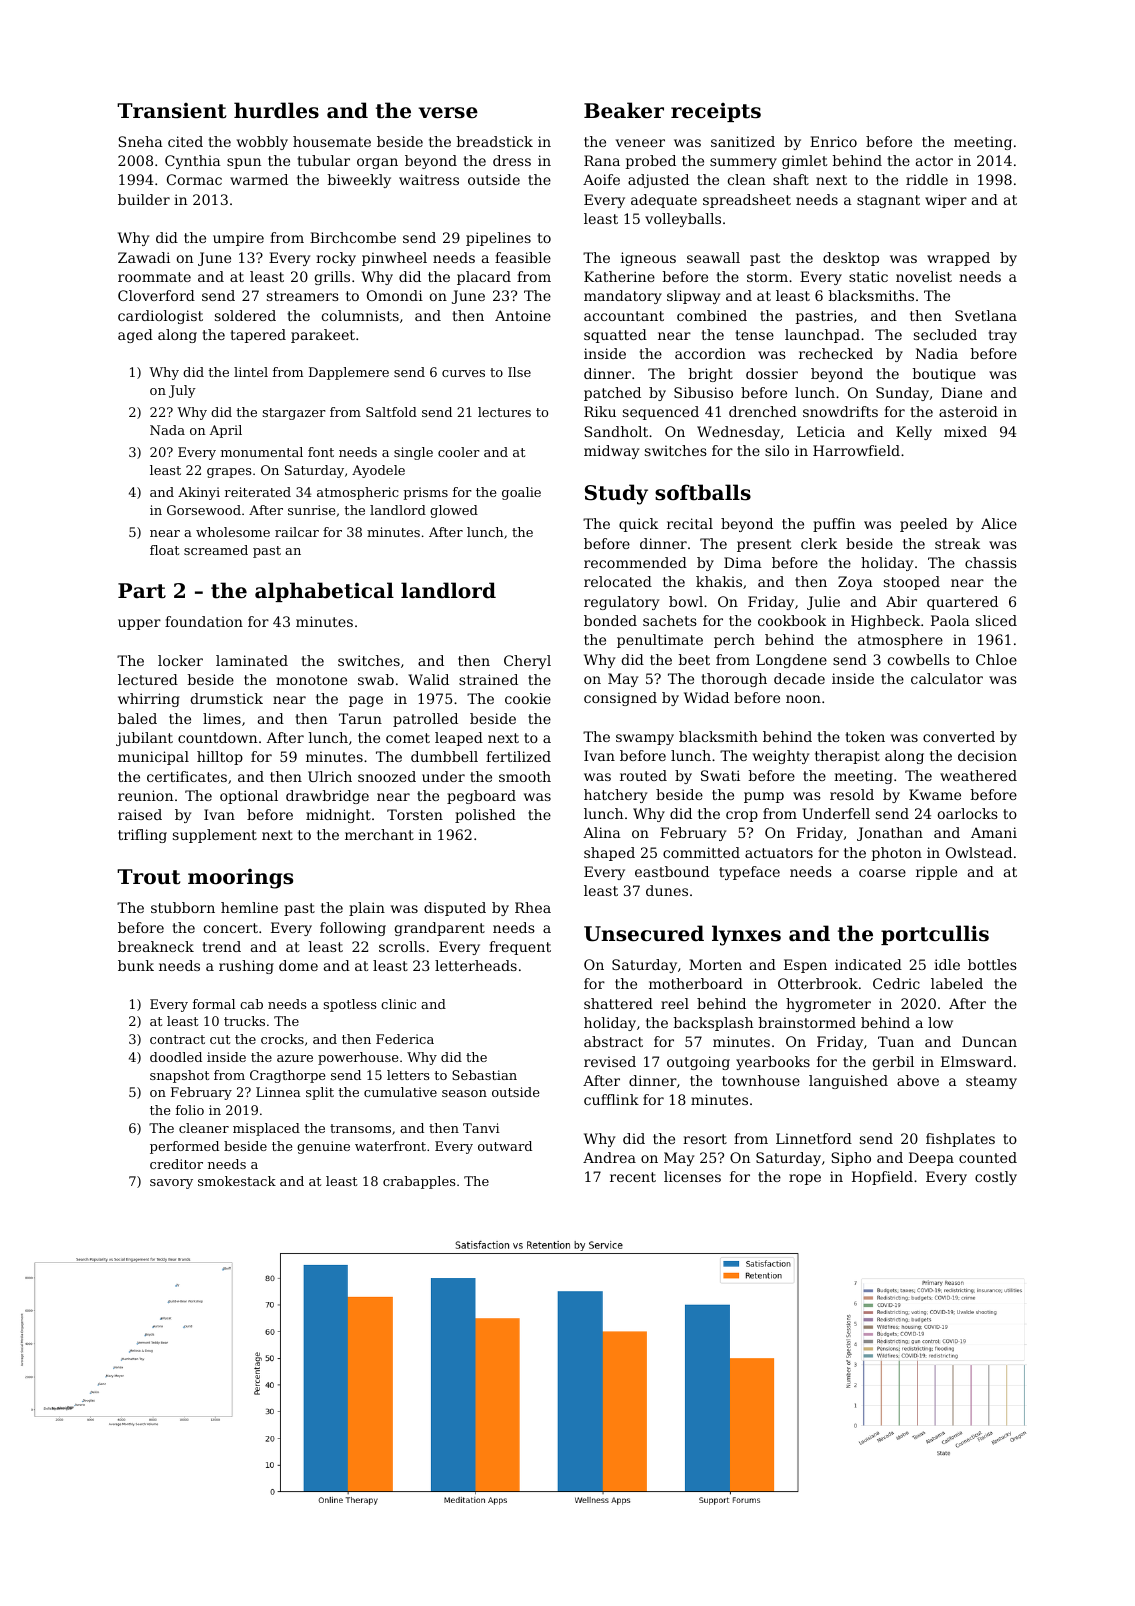 This page has width=1135, height=1606. I want to click on recent, so click(633, 1177).
